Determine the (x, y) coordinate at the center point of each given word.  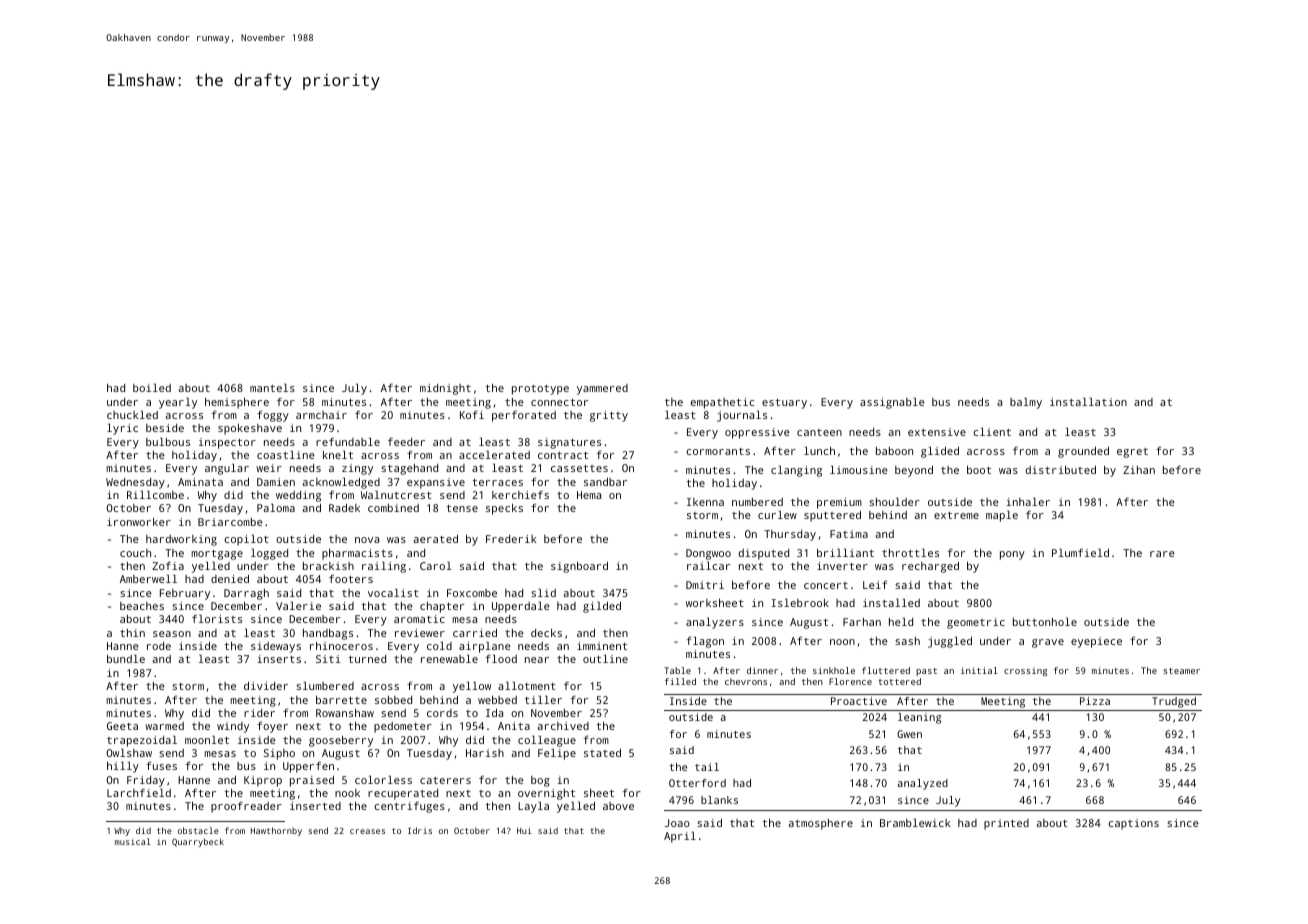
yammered (602, 389)
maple (1002, 516)
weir (269, 468)
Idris (420, 830)
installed (891, 602)
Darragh (246, 594)
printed (1006, 824)
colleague (547, 741)
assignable (892, 403)
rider (259, 713)
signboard (579, 567)
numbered (757, 502)
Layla (533, 807)
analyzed (922, 784)
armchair (321, 415)
